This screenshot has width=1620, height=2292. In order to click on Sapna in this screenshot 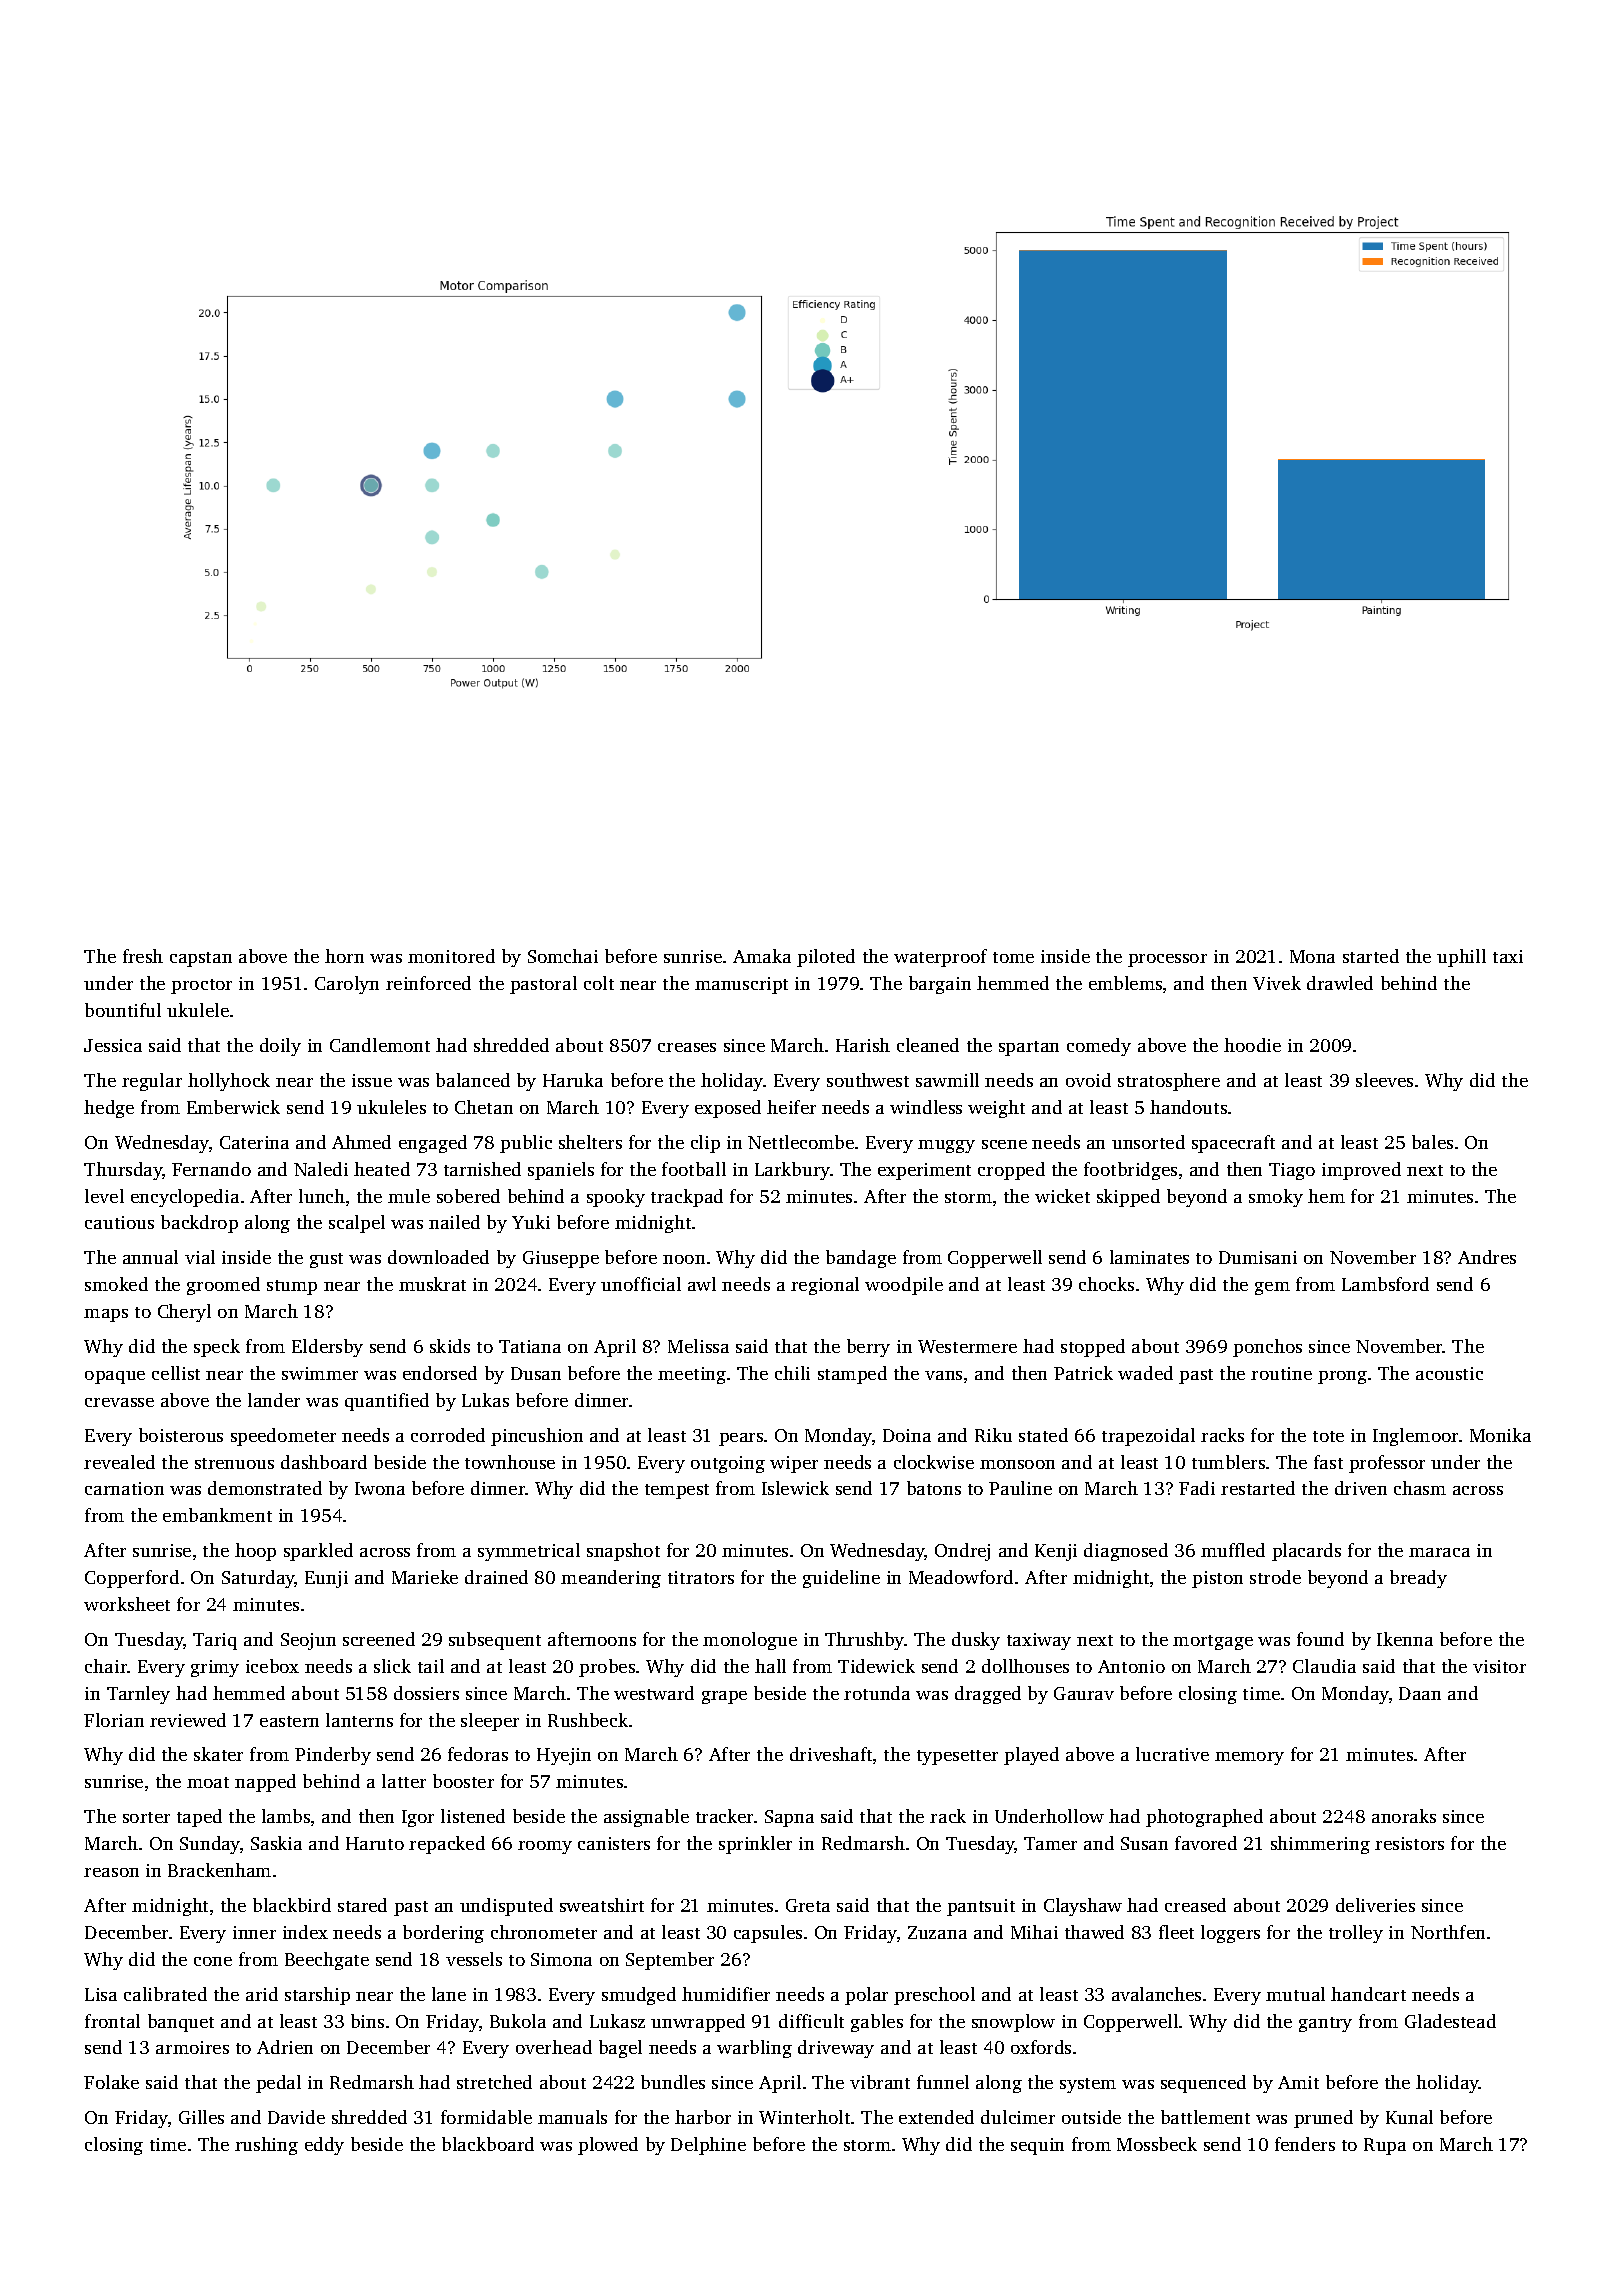, I will do `click(789, 1818)`.
